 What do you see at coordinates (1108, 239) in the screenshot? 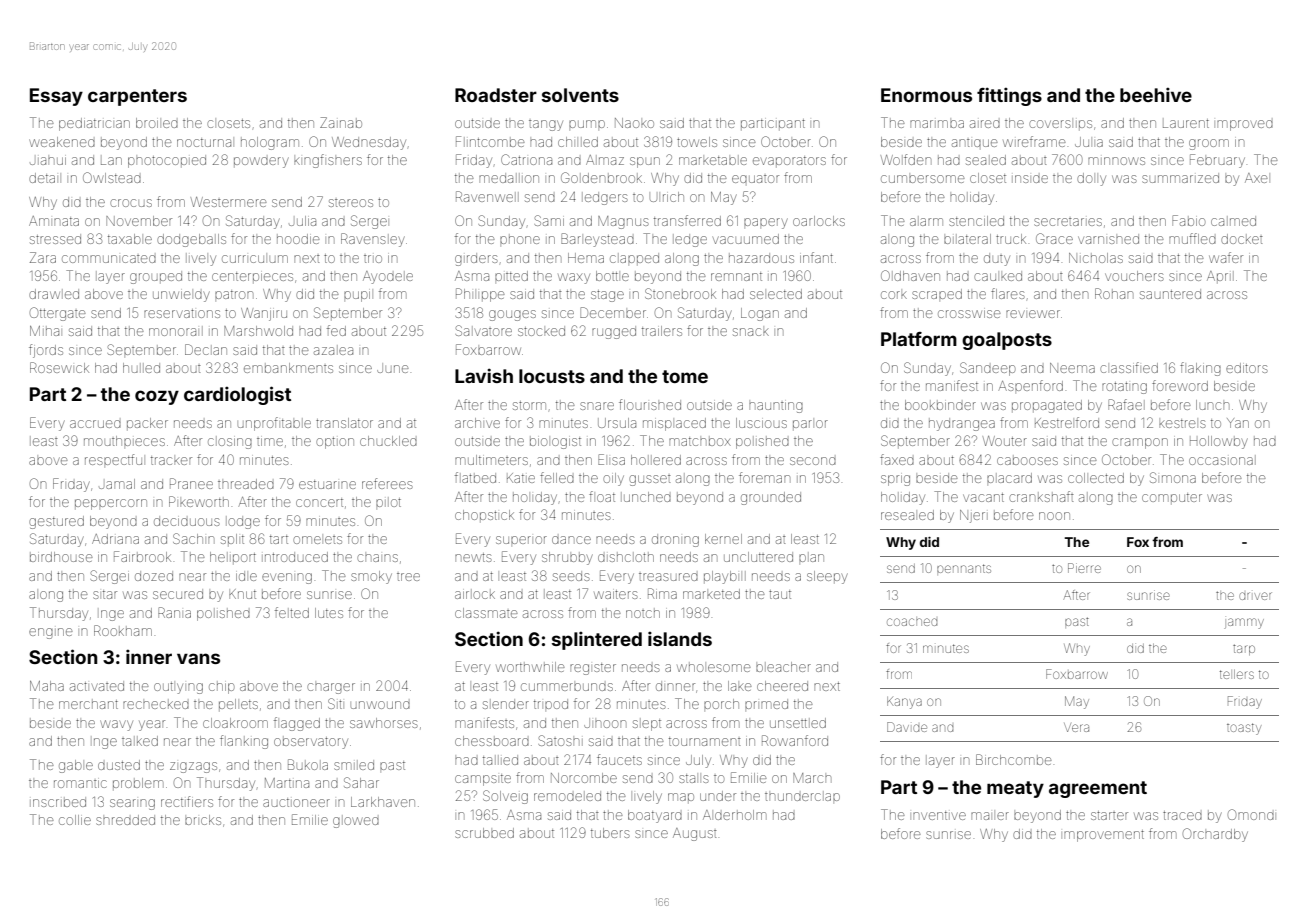
I see `varnished` at bounding box center [1108, 239].
